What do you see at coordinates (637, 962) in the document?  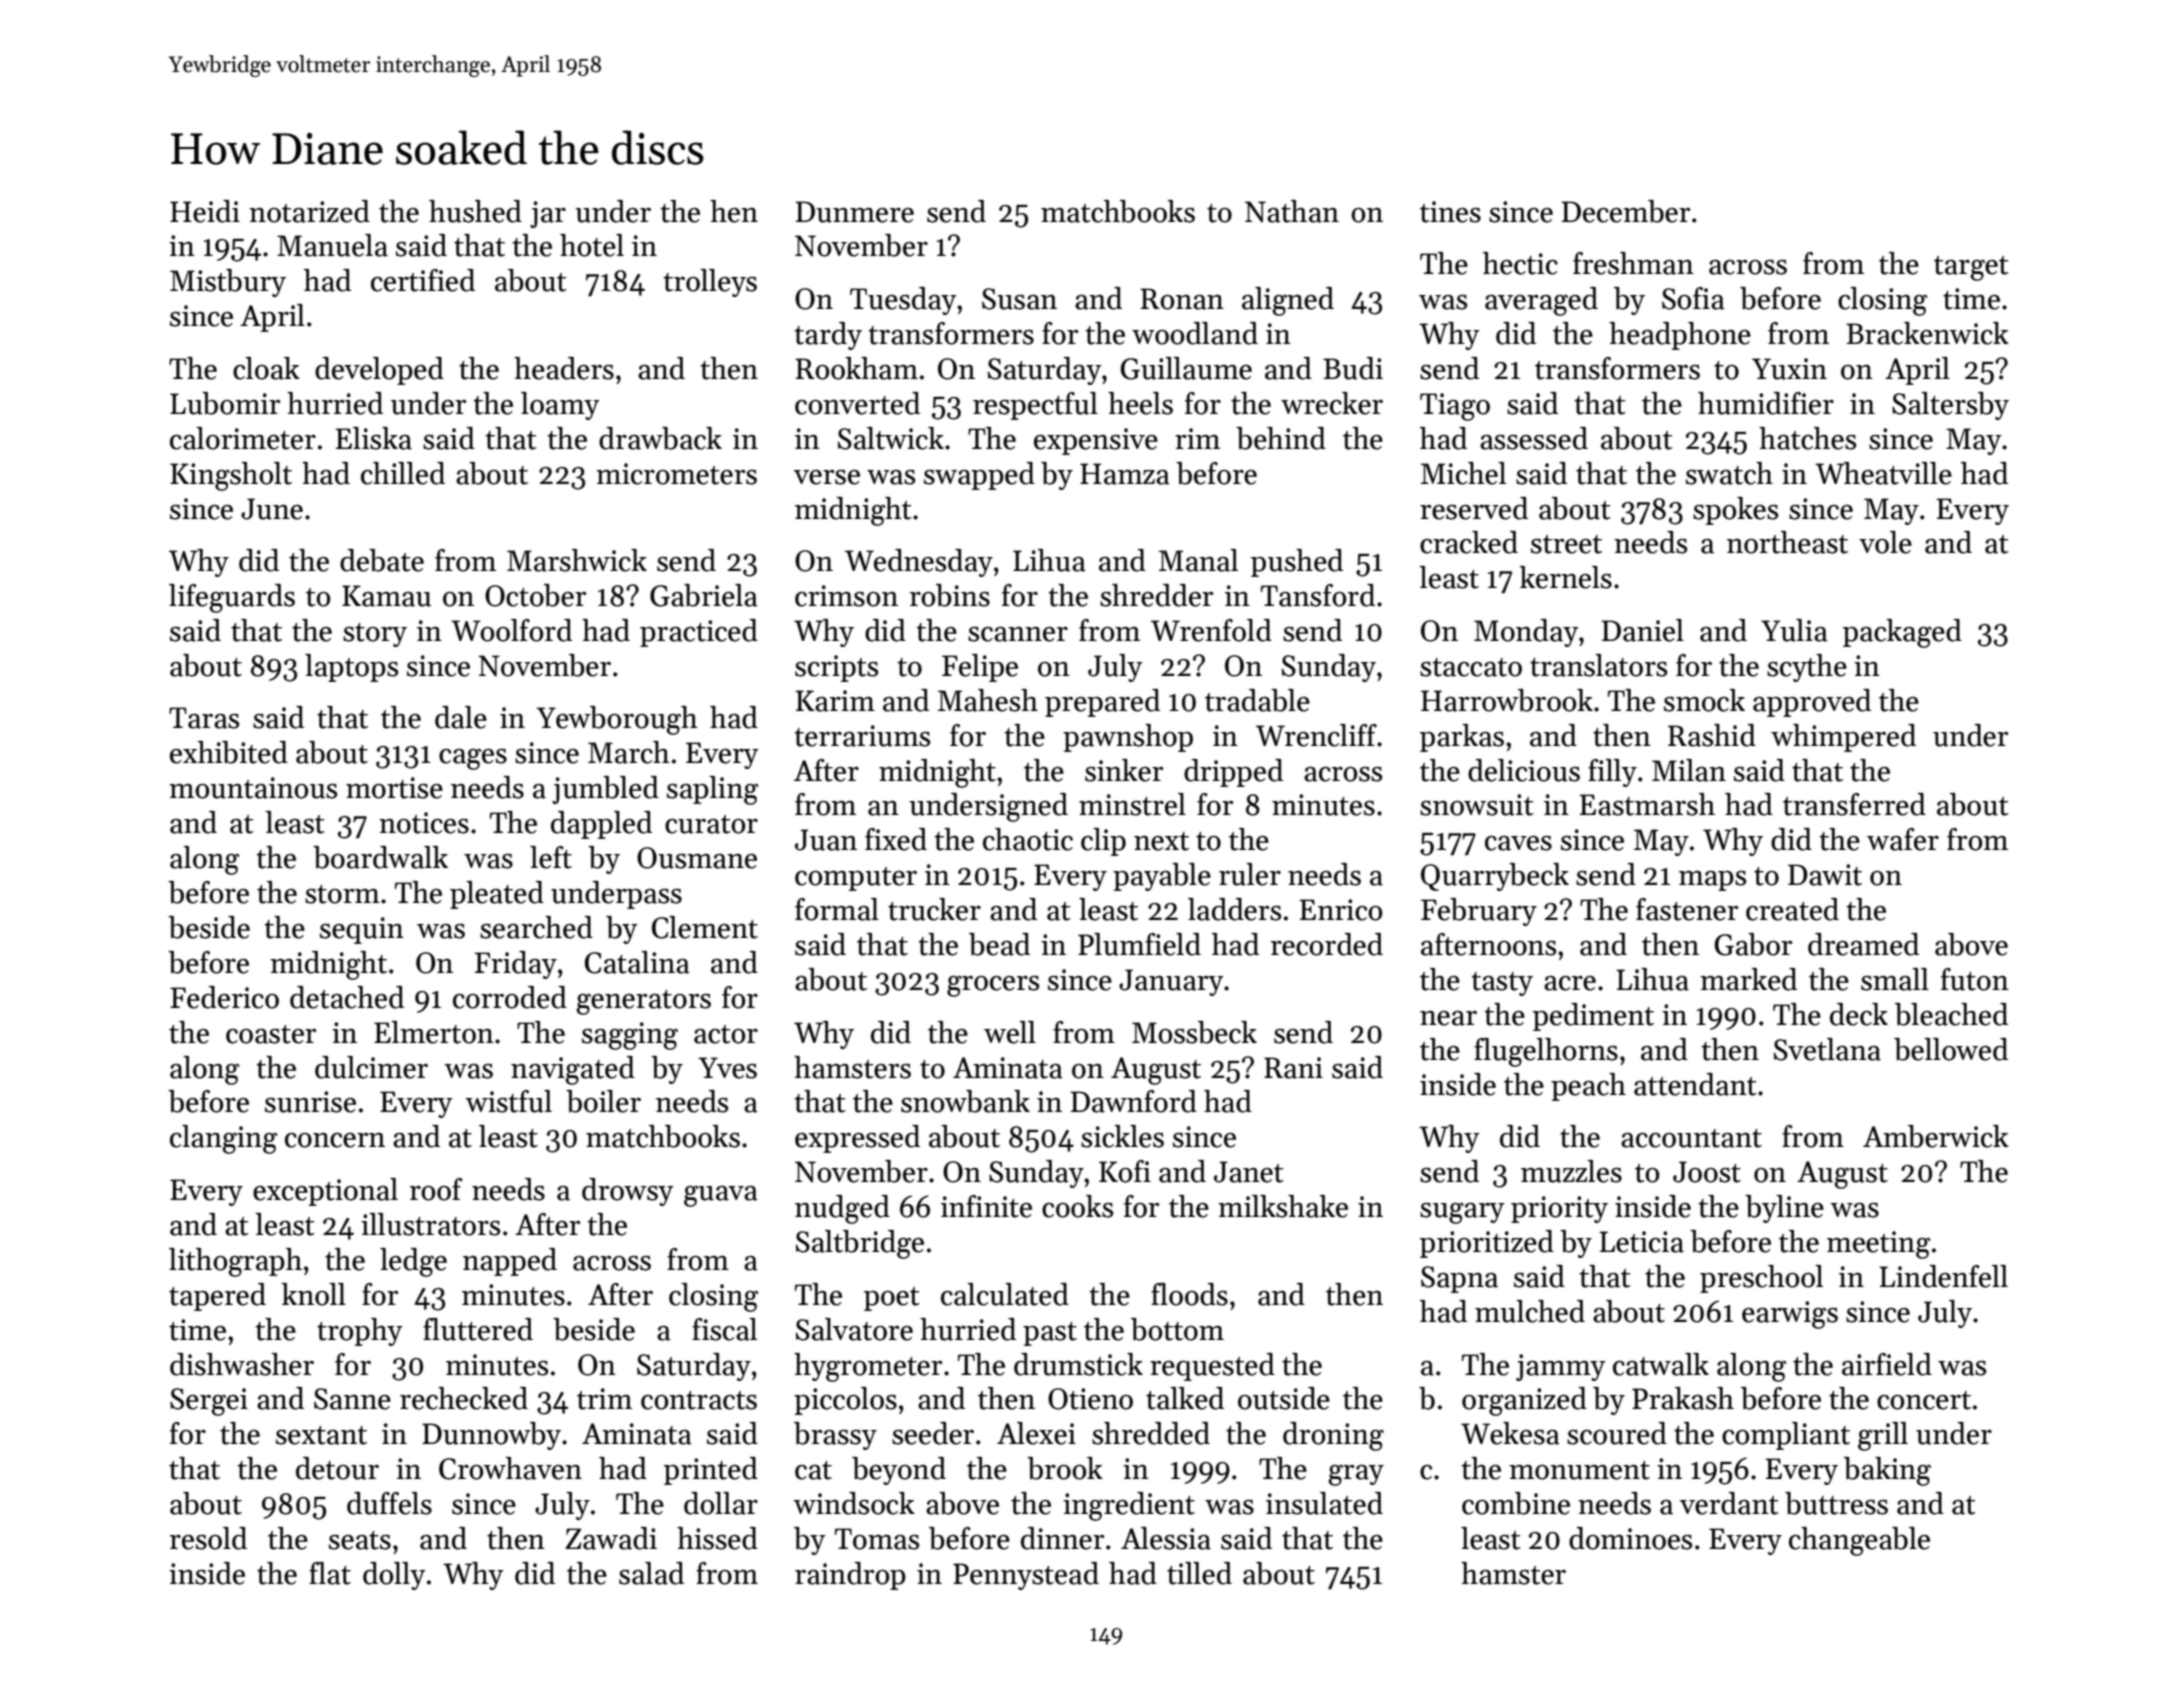 I see `Catalina` at bounding box center [637, 962].
